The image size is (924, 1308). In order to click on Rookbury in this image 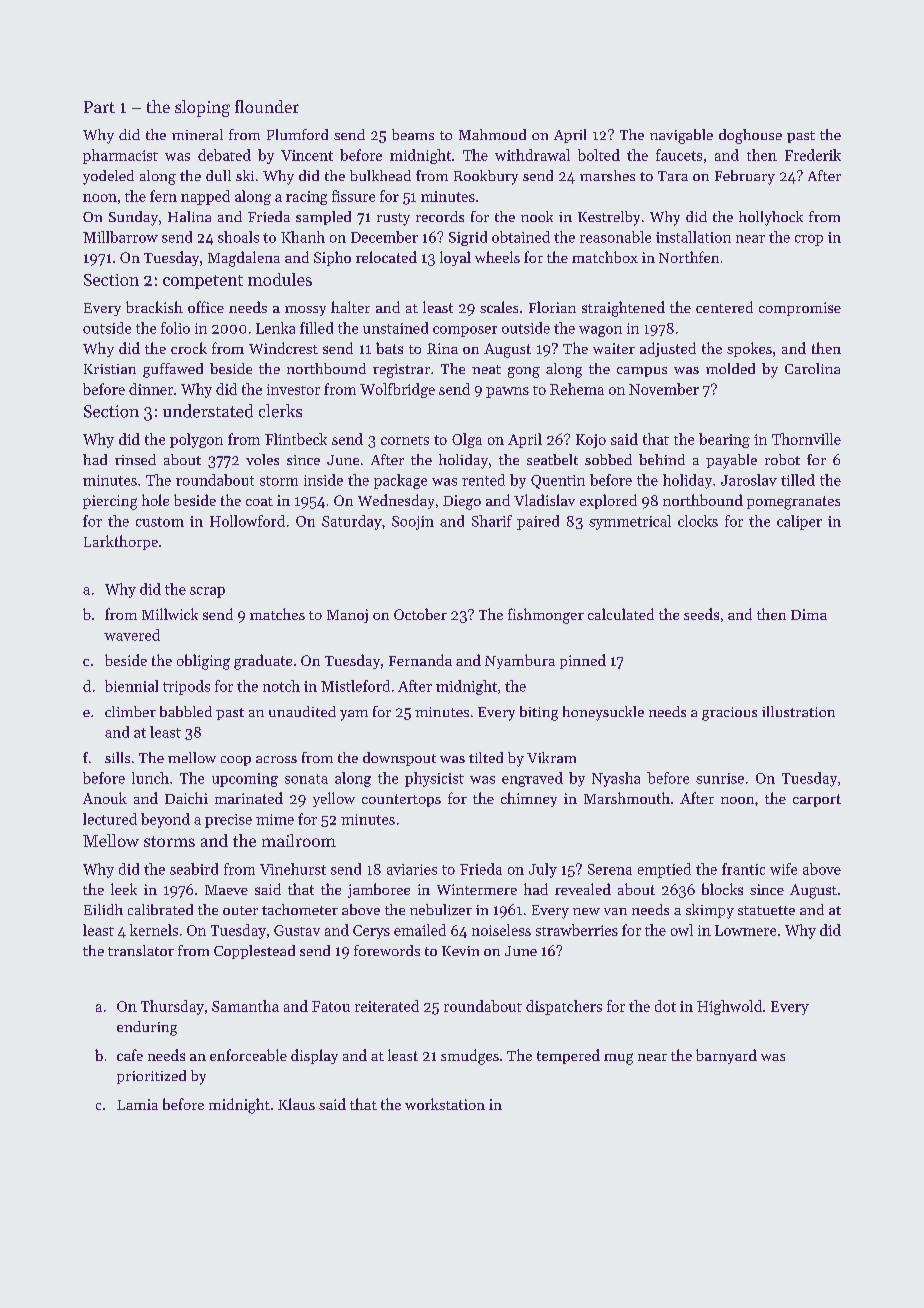, I will do `click(486, 177)`.
